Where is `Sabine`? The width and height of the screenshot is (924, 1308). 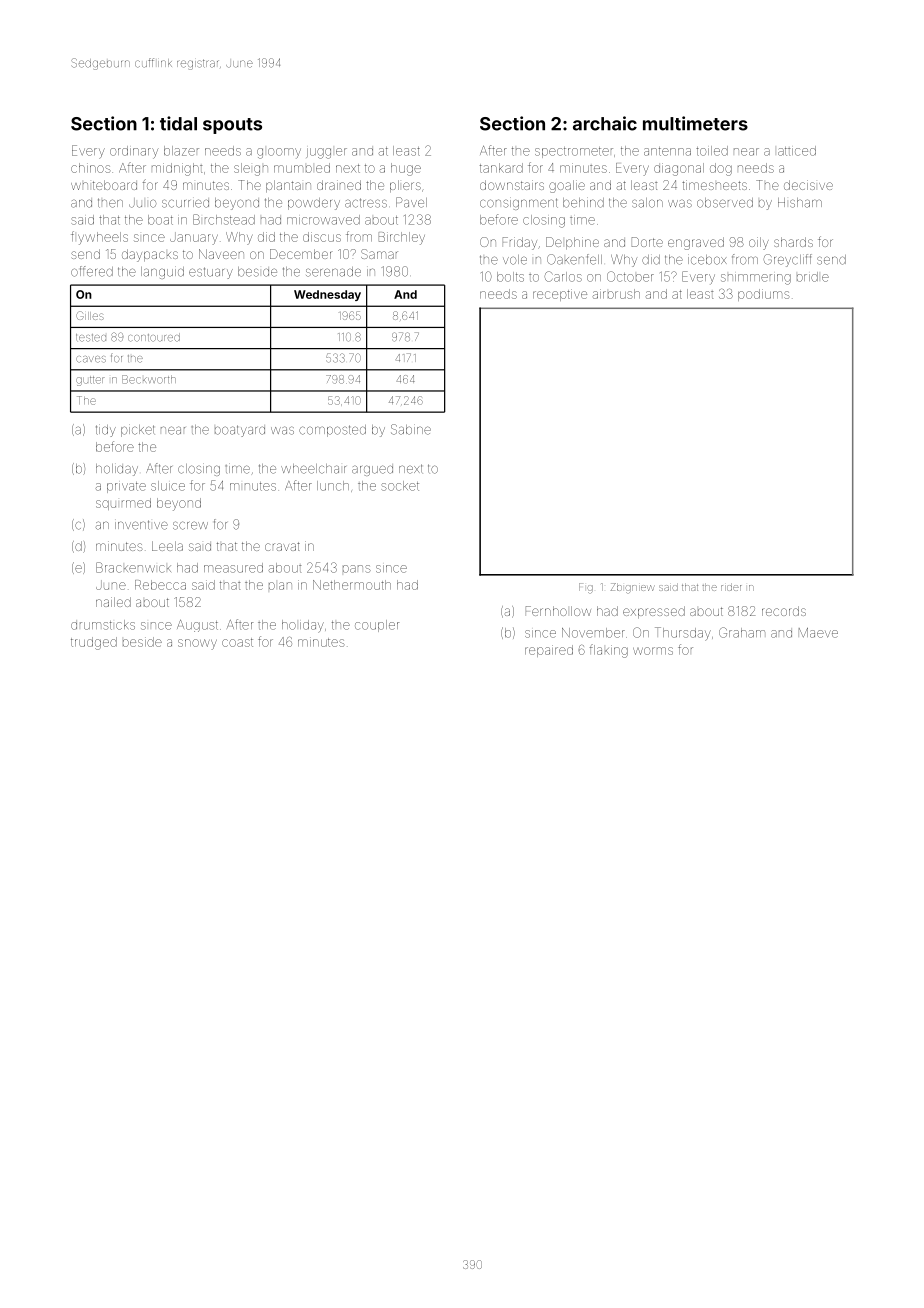 Sabine is located at coordinates (411, 429).
